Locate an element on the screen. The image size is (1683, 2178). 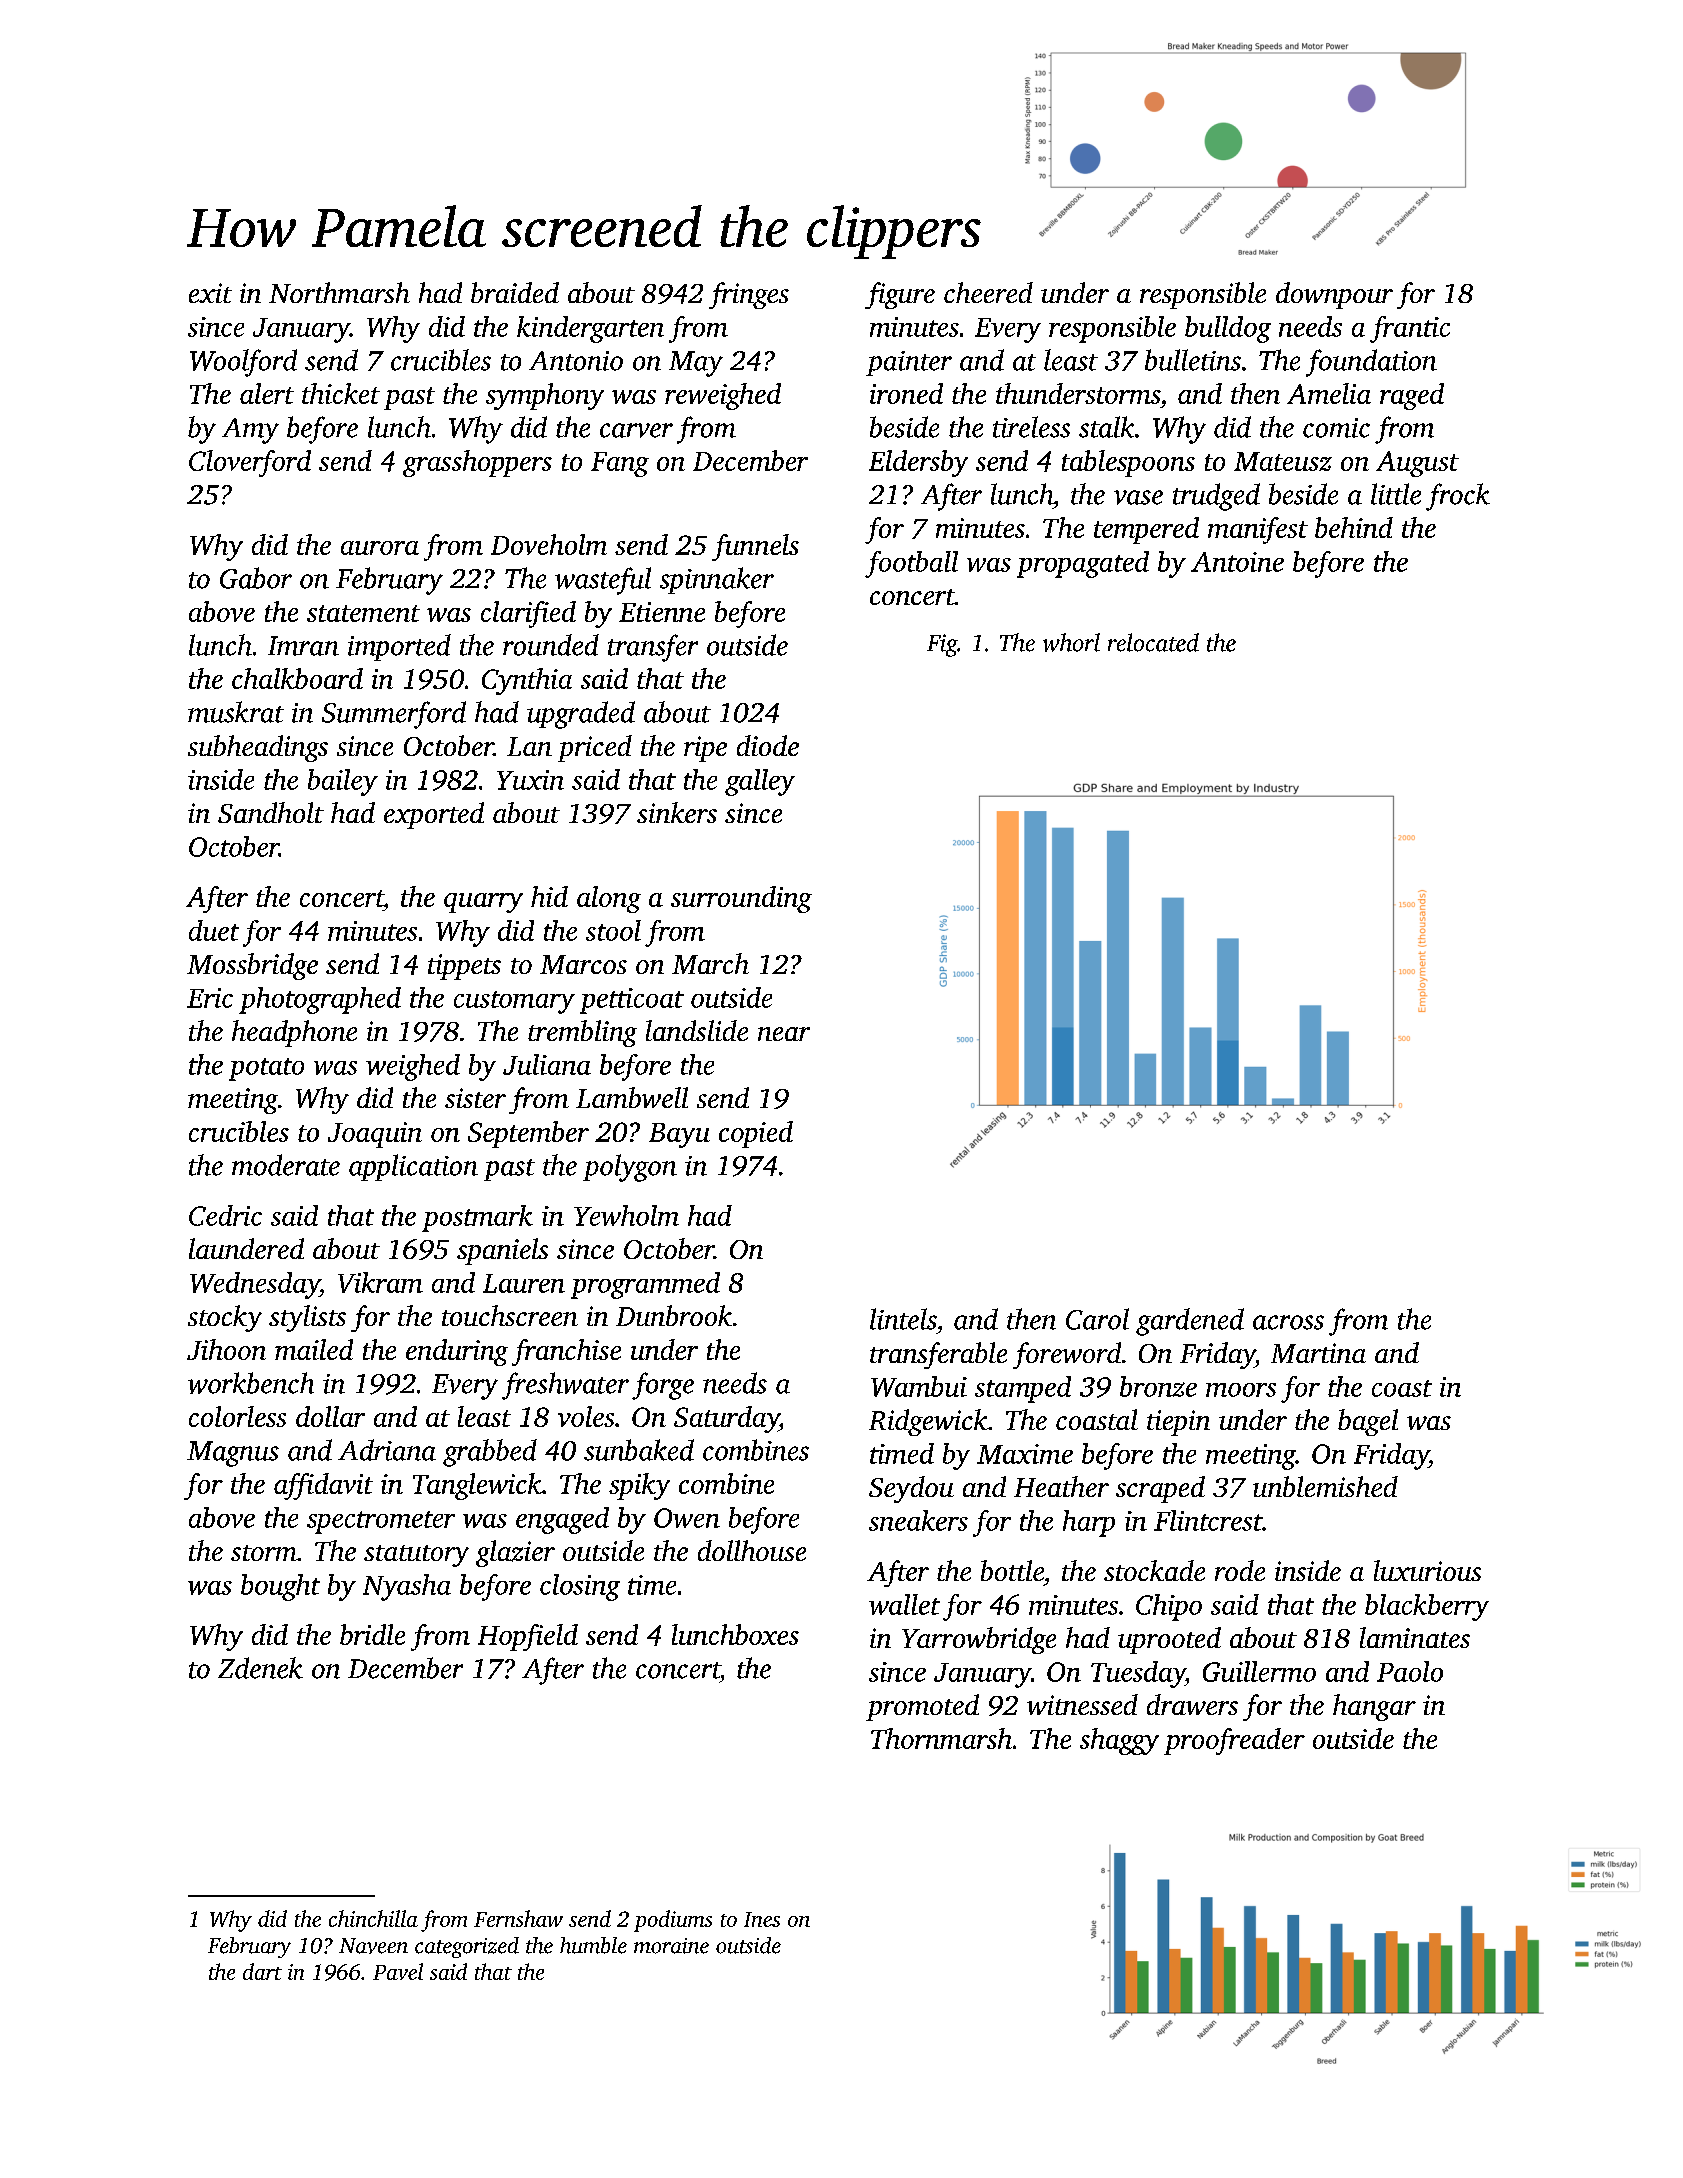
Pavel is located at coordinates (398, 1971).
